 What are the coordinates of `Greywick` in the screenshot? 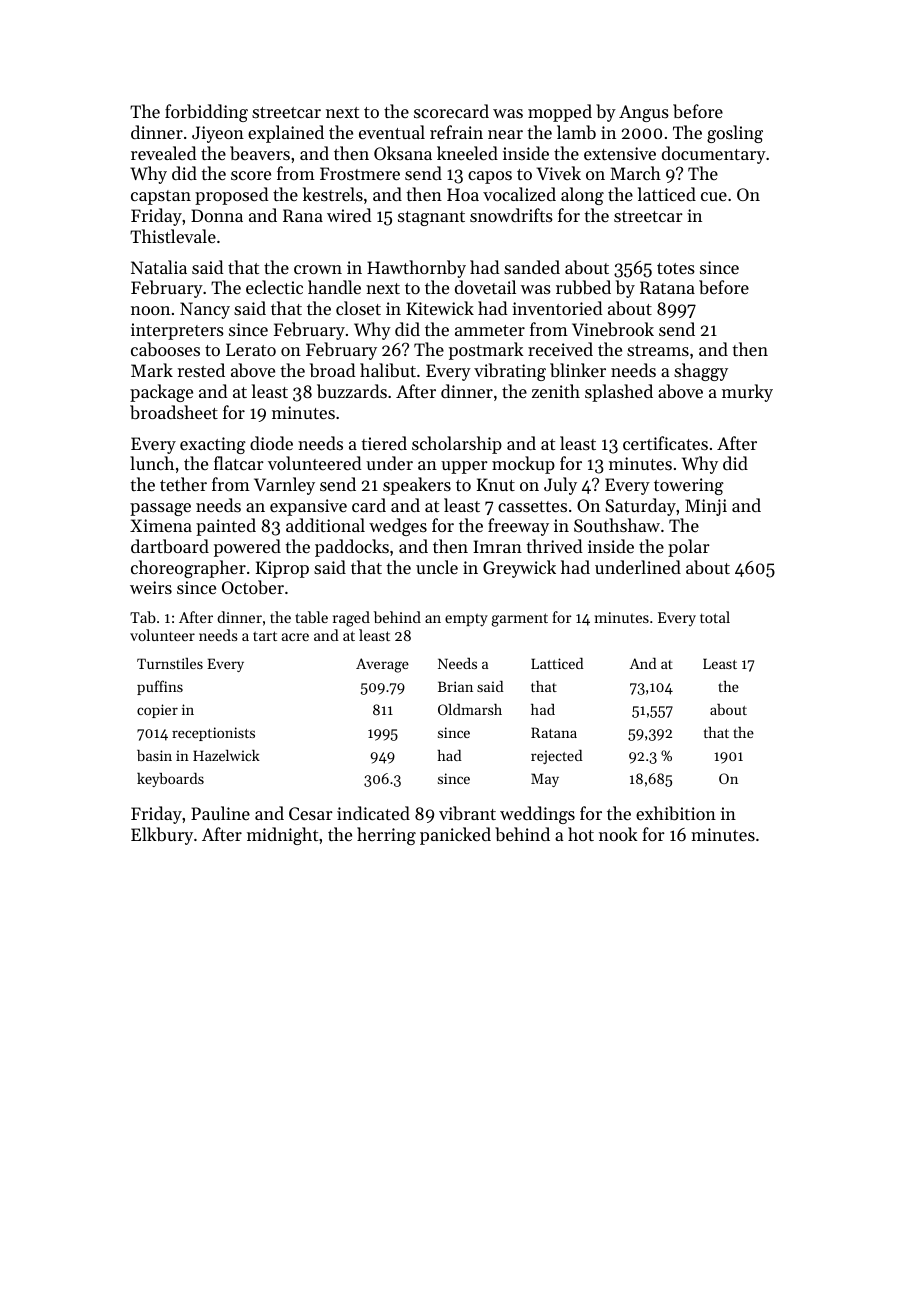 It's located at (519, 569).
